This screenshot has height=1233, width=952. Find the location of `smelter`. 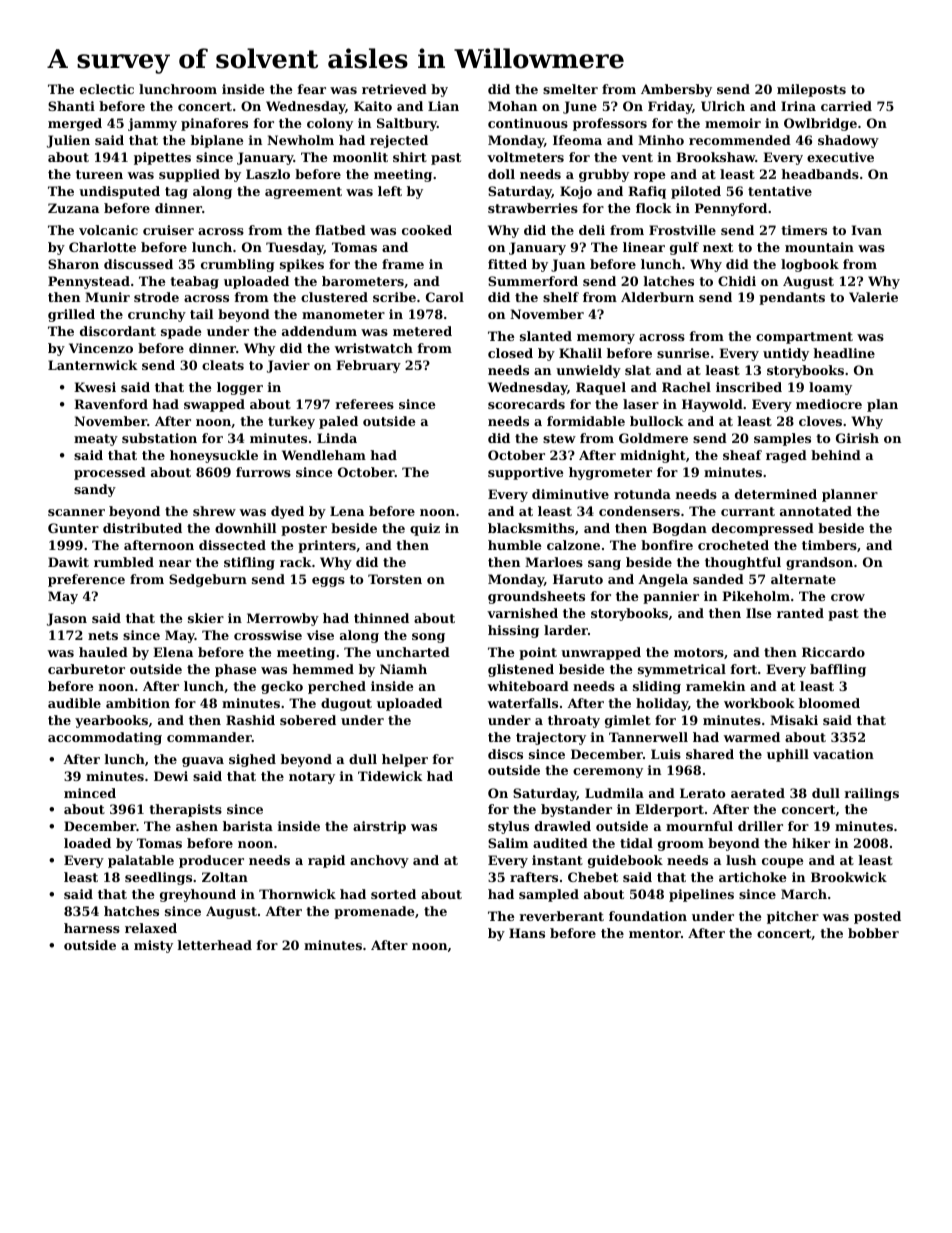

smelter is located at coordinates (570, 89).
